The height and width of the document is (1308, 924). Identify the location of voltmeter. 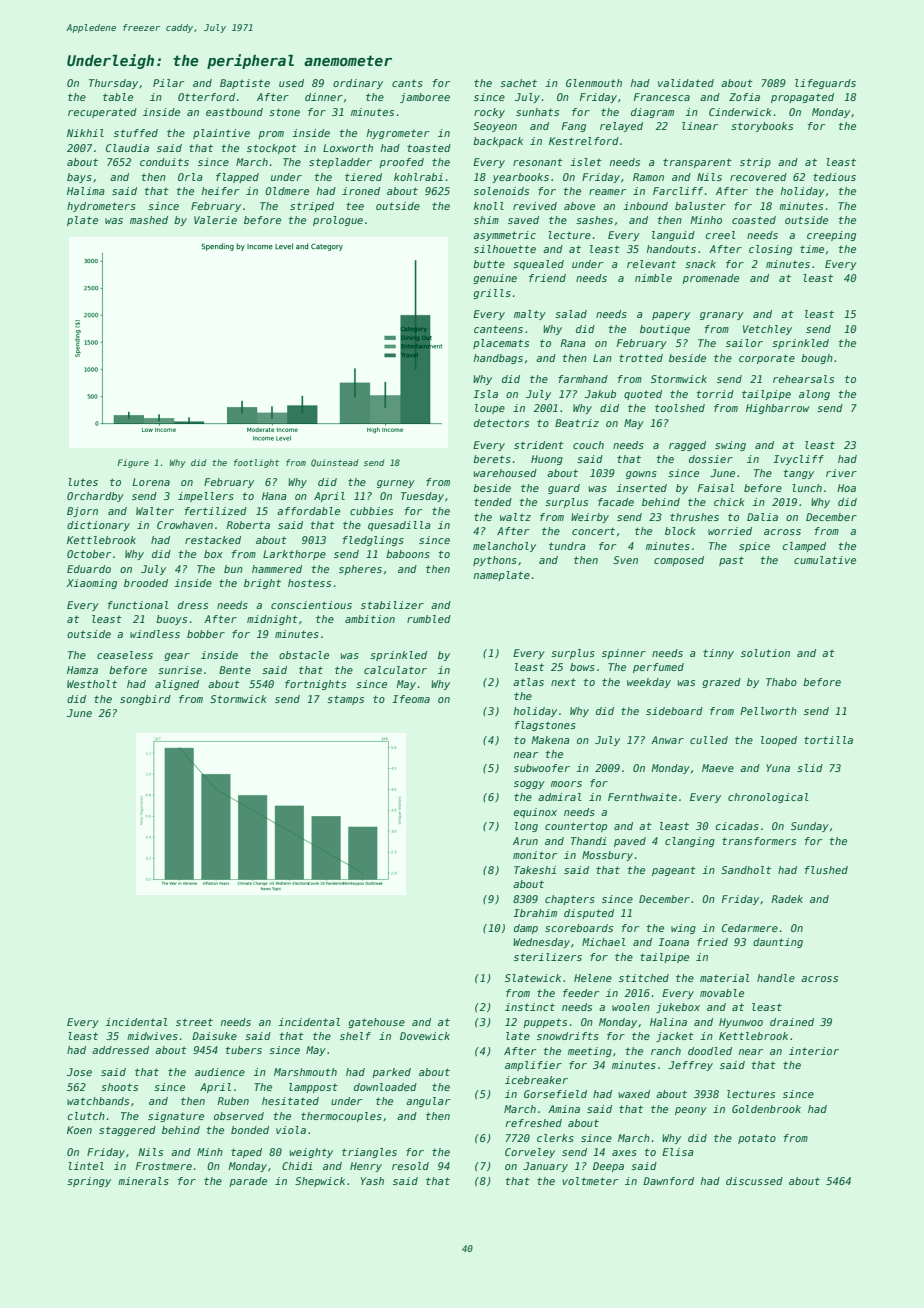
(590, 1181).
